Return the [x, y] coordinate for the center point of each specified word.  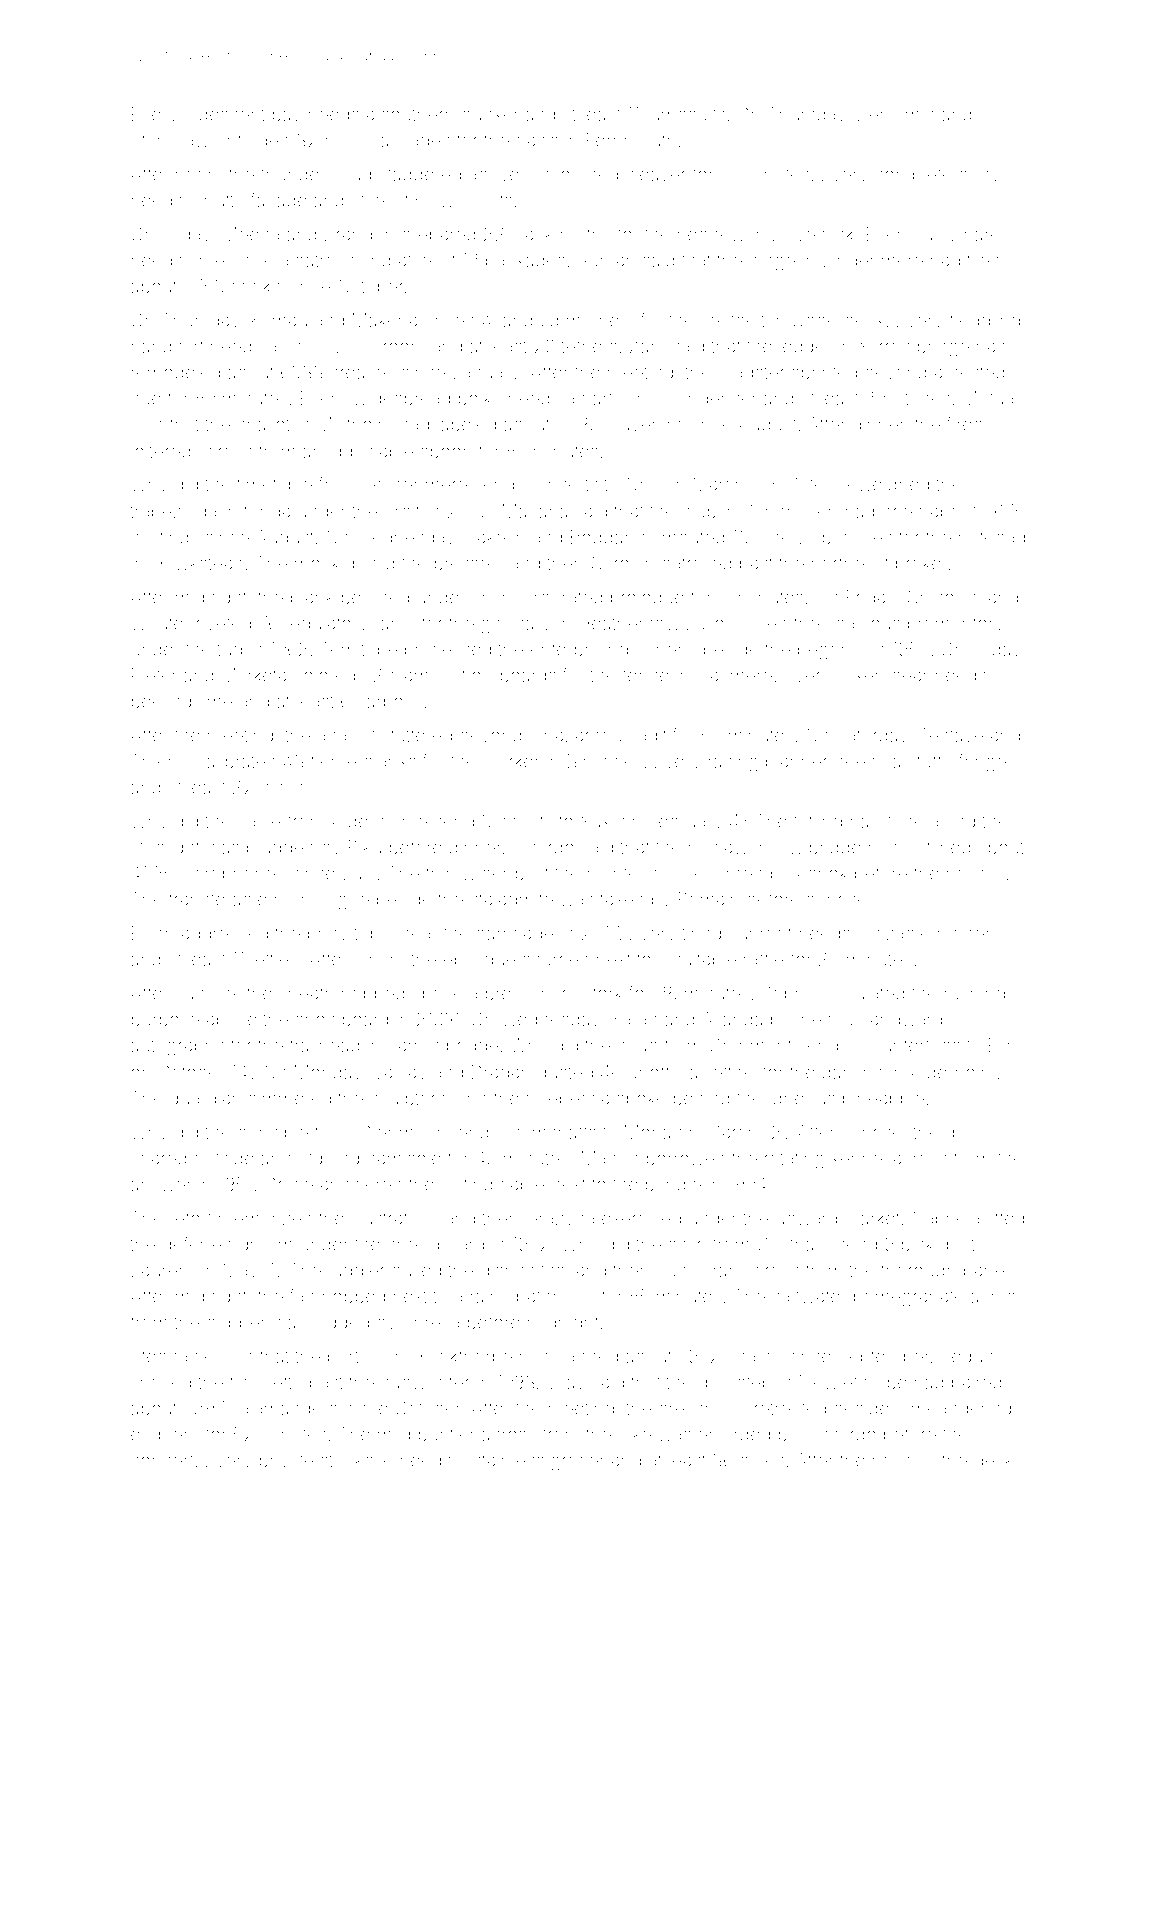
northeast [850, 563]
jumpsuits [685, 116]
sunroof [760, 932]
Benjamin [896, 116]
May [241, 1272]
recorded [726, 873]
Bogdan [602, 539]
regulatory [326, 625]
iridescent [225, 114]
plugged [280, 849]
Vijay [565, 1384]
